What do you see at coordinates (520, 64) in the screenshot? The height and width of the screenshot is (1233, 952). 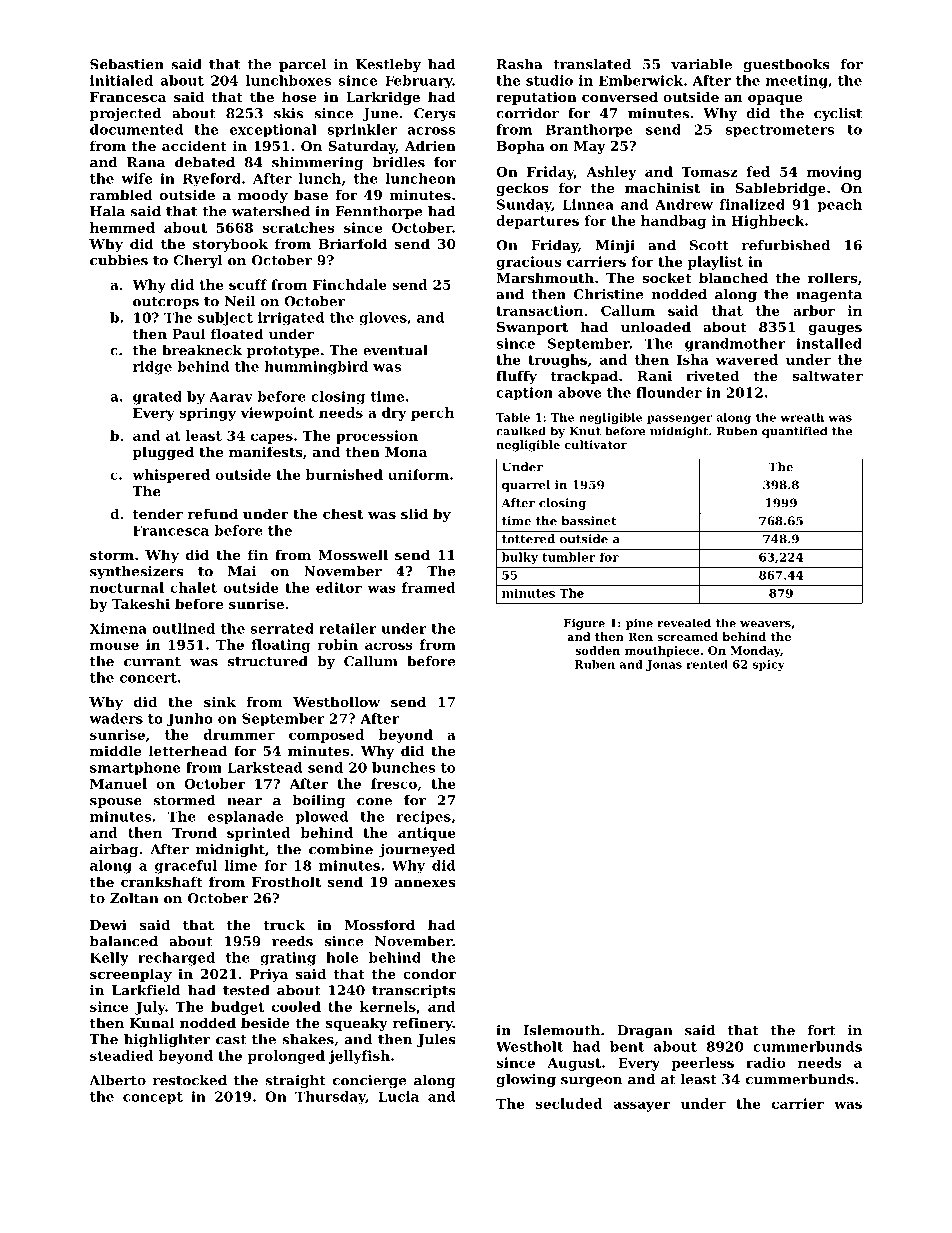 I see `Rasha` at bounding box center [520, 64].
